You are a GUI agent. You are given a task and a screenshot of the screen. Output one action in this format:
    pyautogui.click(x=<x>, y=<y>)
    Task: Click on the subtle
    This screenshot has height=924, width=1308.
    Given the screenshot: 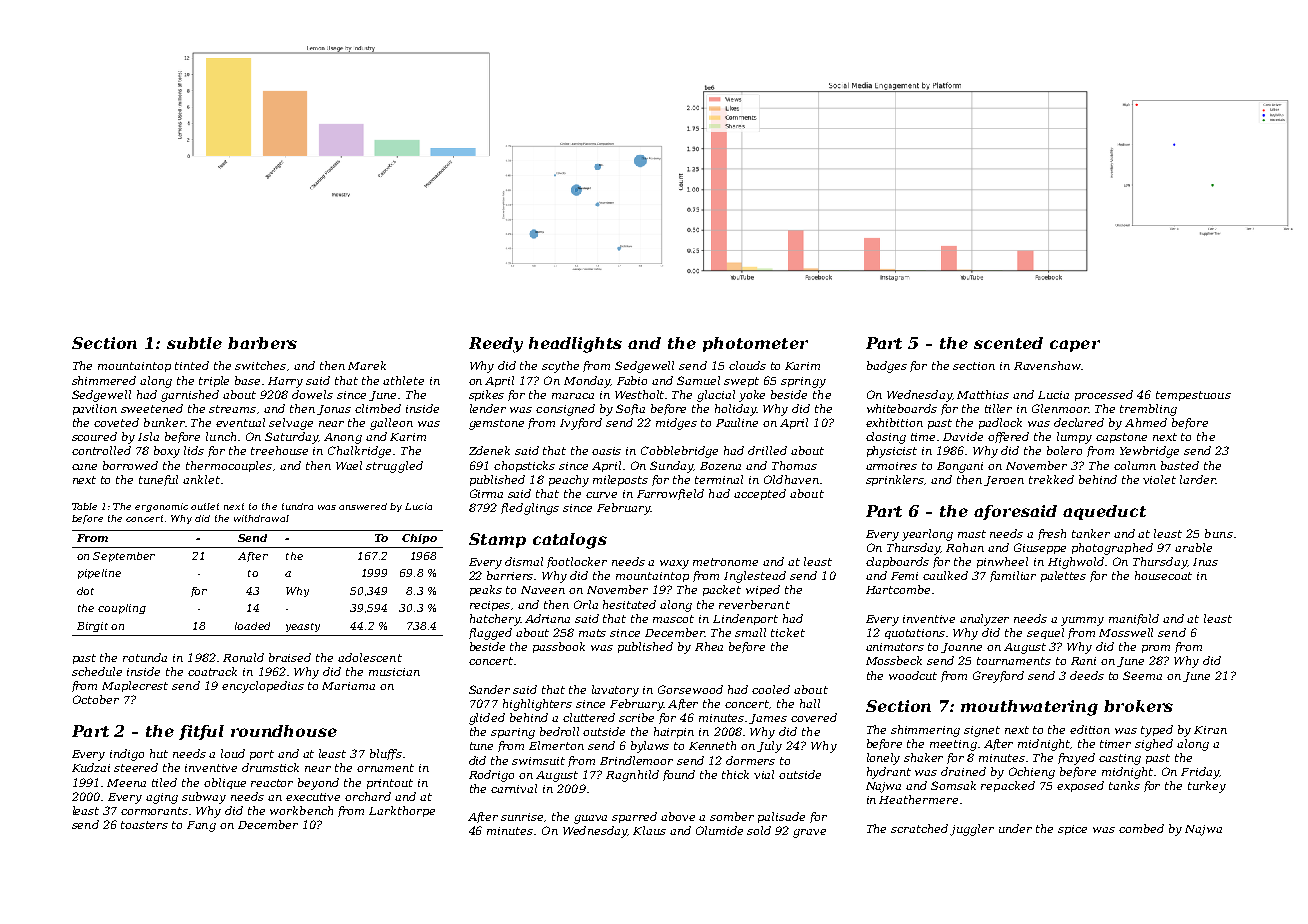 What is the action you would take?
    pyautogui.click(x=194, y=343)
